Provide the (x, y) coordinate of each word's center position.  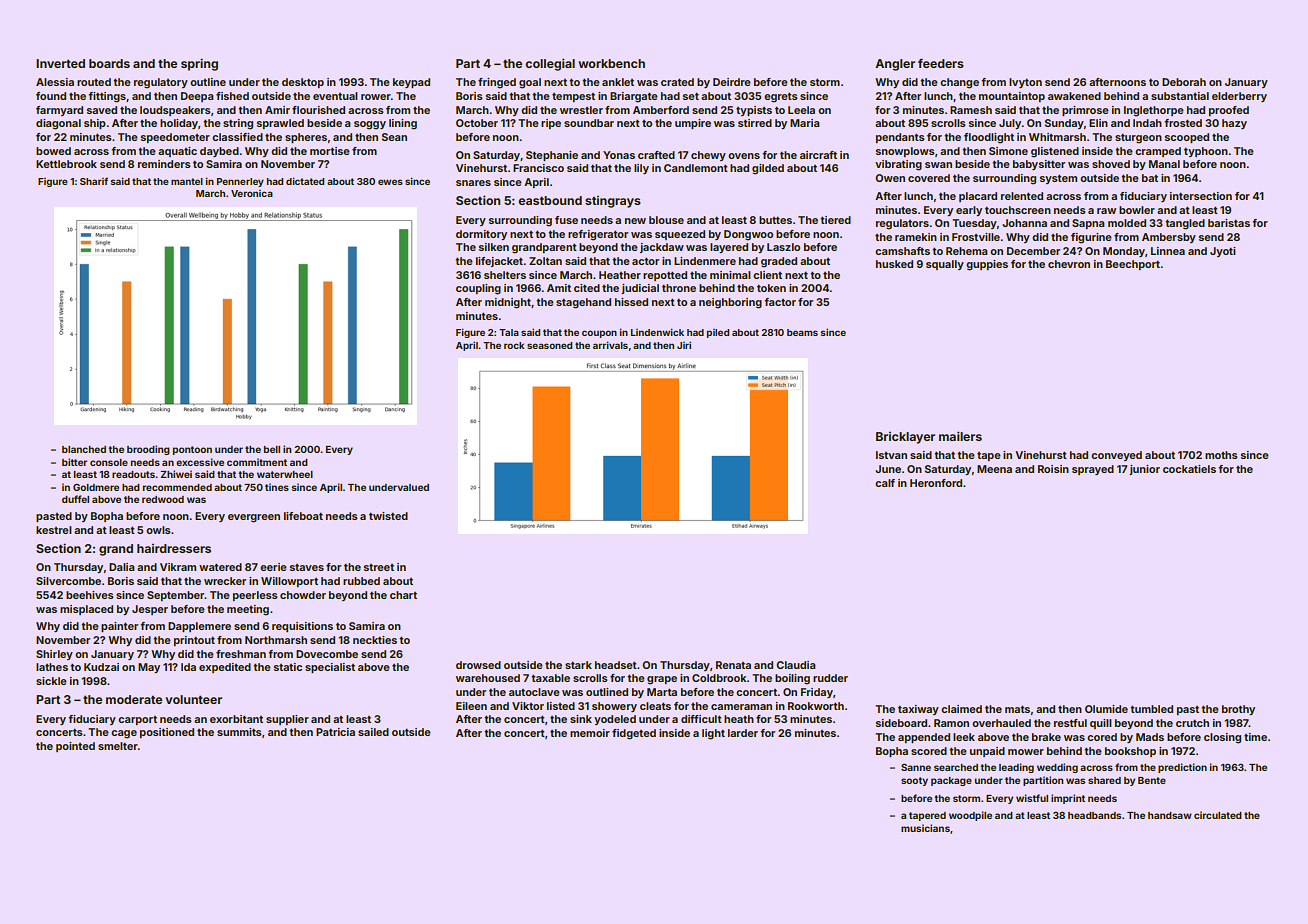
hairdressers (174, 548)
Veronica (252, 193)
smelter (118, 746)
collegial (550, 64)
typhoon (1206, 152)
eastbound (550, 200)
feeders (941, 63)
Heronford (936, 483)
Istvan (891, 455)
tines (277, 487)
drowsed (478, 665)
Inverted (60, 63)
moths (1221, 455)
